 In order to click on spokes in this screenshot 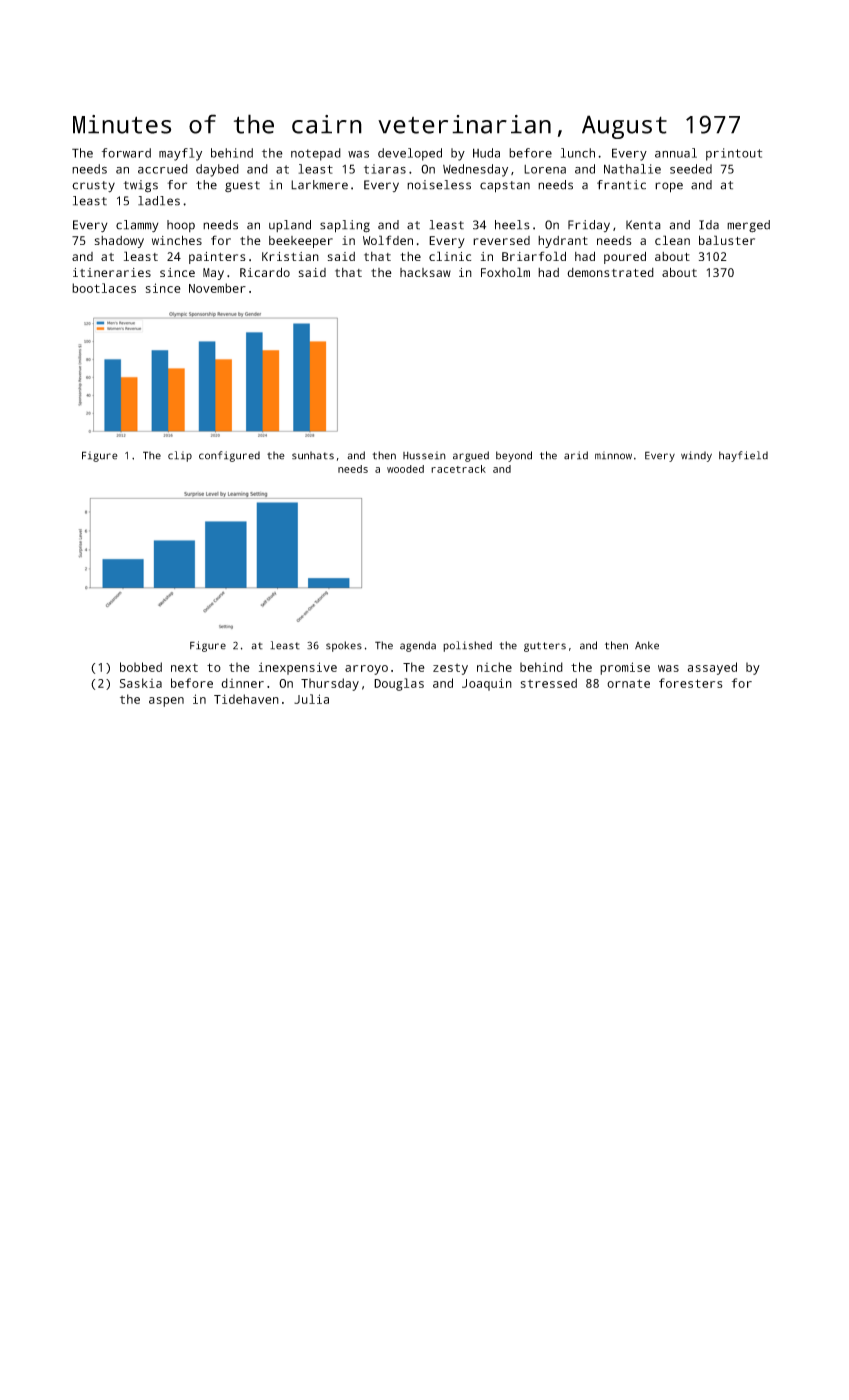, I will do `click(344, 646)`.
